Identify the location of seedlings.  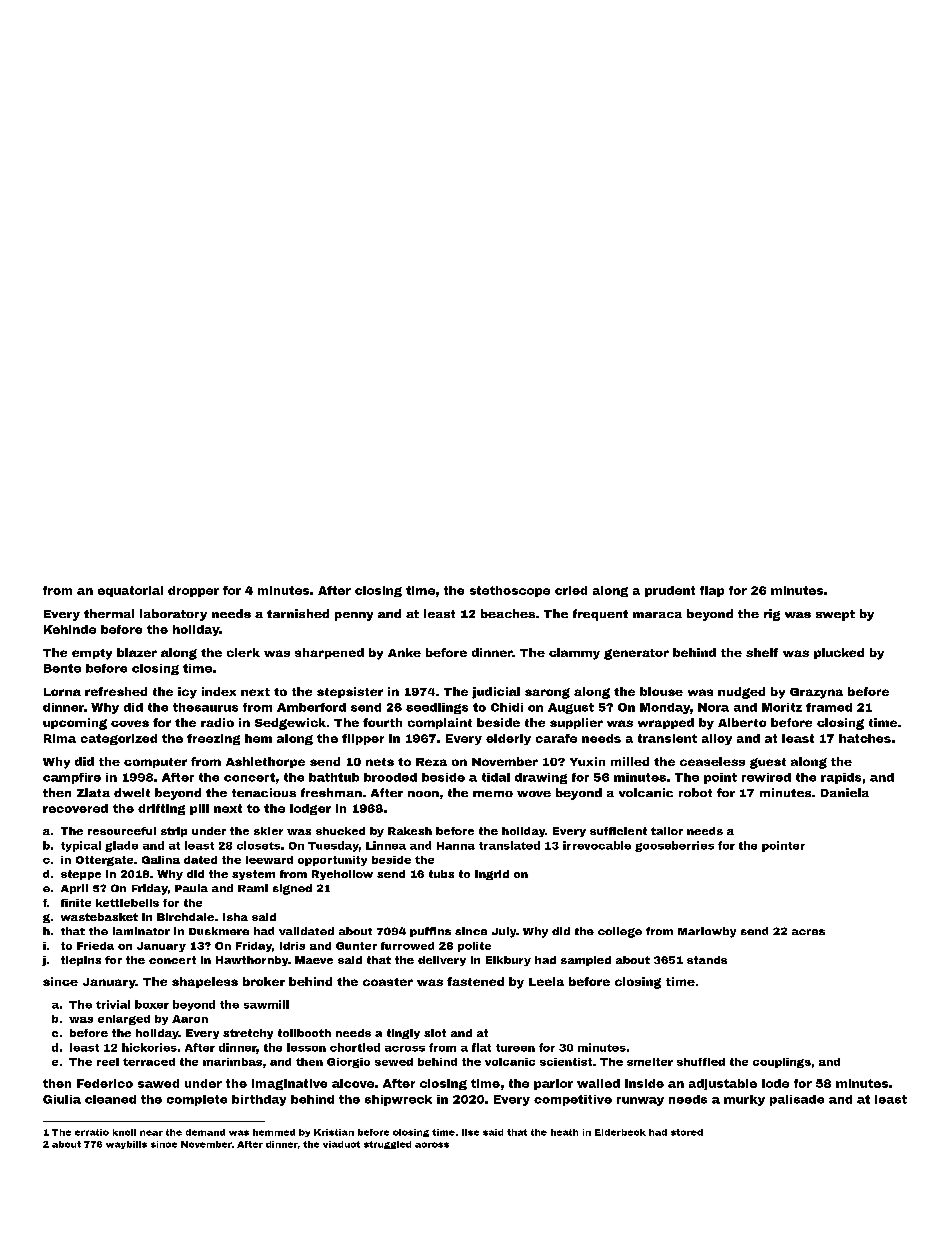
(437, 708).
